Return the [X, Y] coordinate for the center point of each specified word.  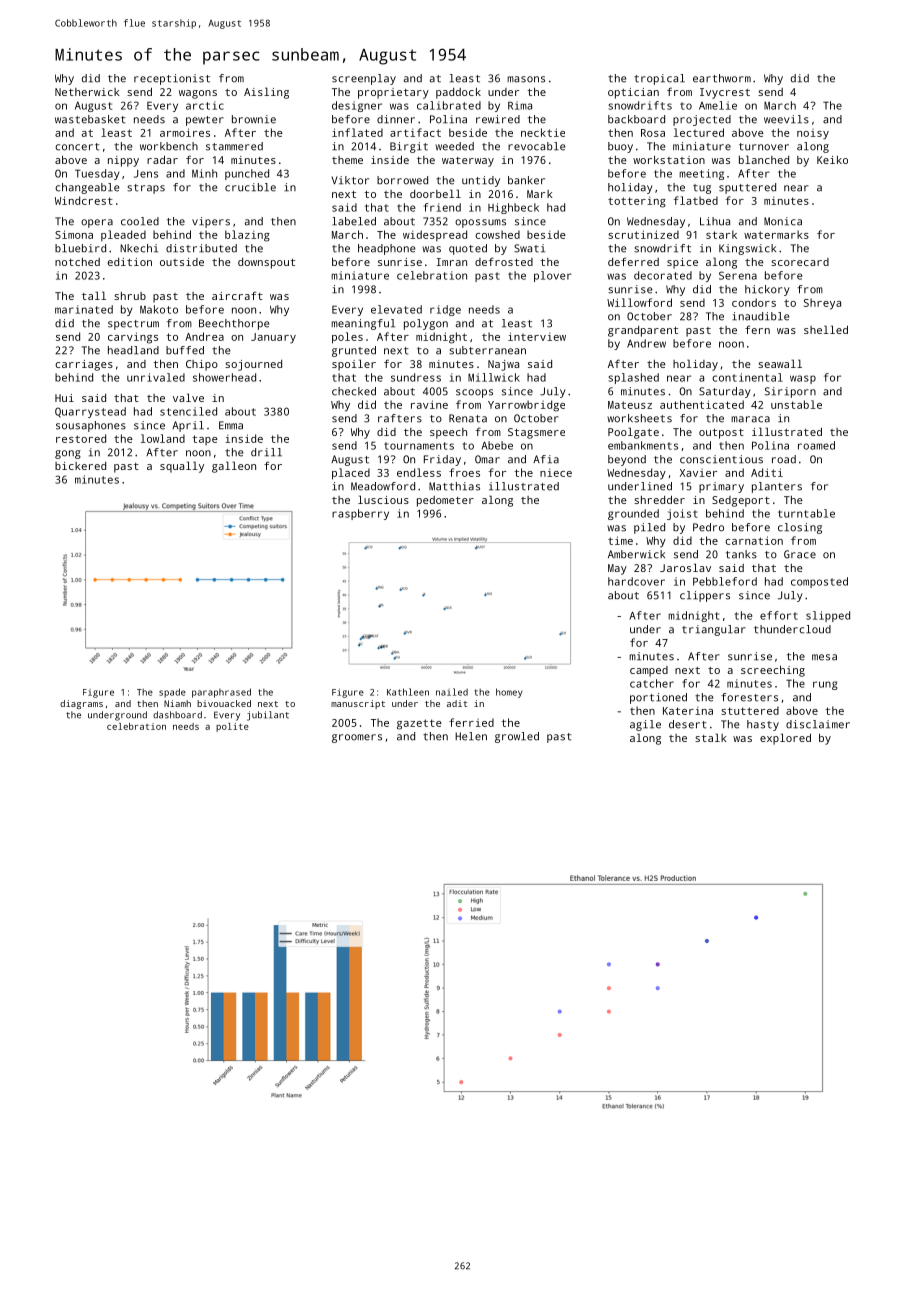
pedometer [445, 501]
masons [526, 79]
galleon [234, 467]
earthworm [722, 78]
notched [77, 262]
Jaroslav [685, 567]
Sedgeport [741, 501]
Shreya [822, 304]
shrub [130, 296]
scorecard [800, 262]
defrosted [504, 261]
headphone [386, 249]
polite [232, 727]
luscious [383, 499]
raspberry [360, 514]
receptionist [172, 79]
